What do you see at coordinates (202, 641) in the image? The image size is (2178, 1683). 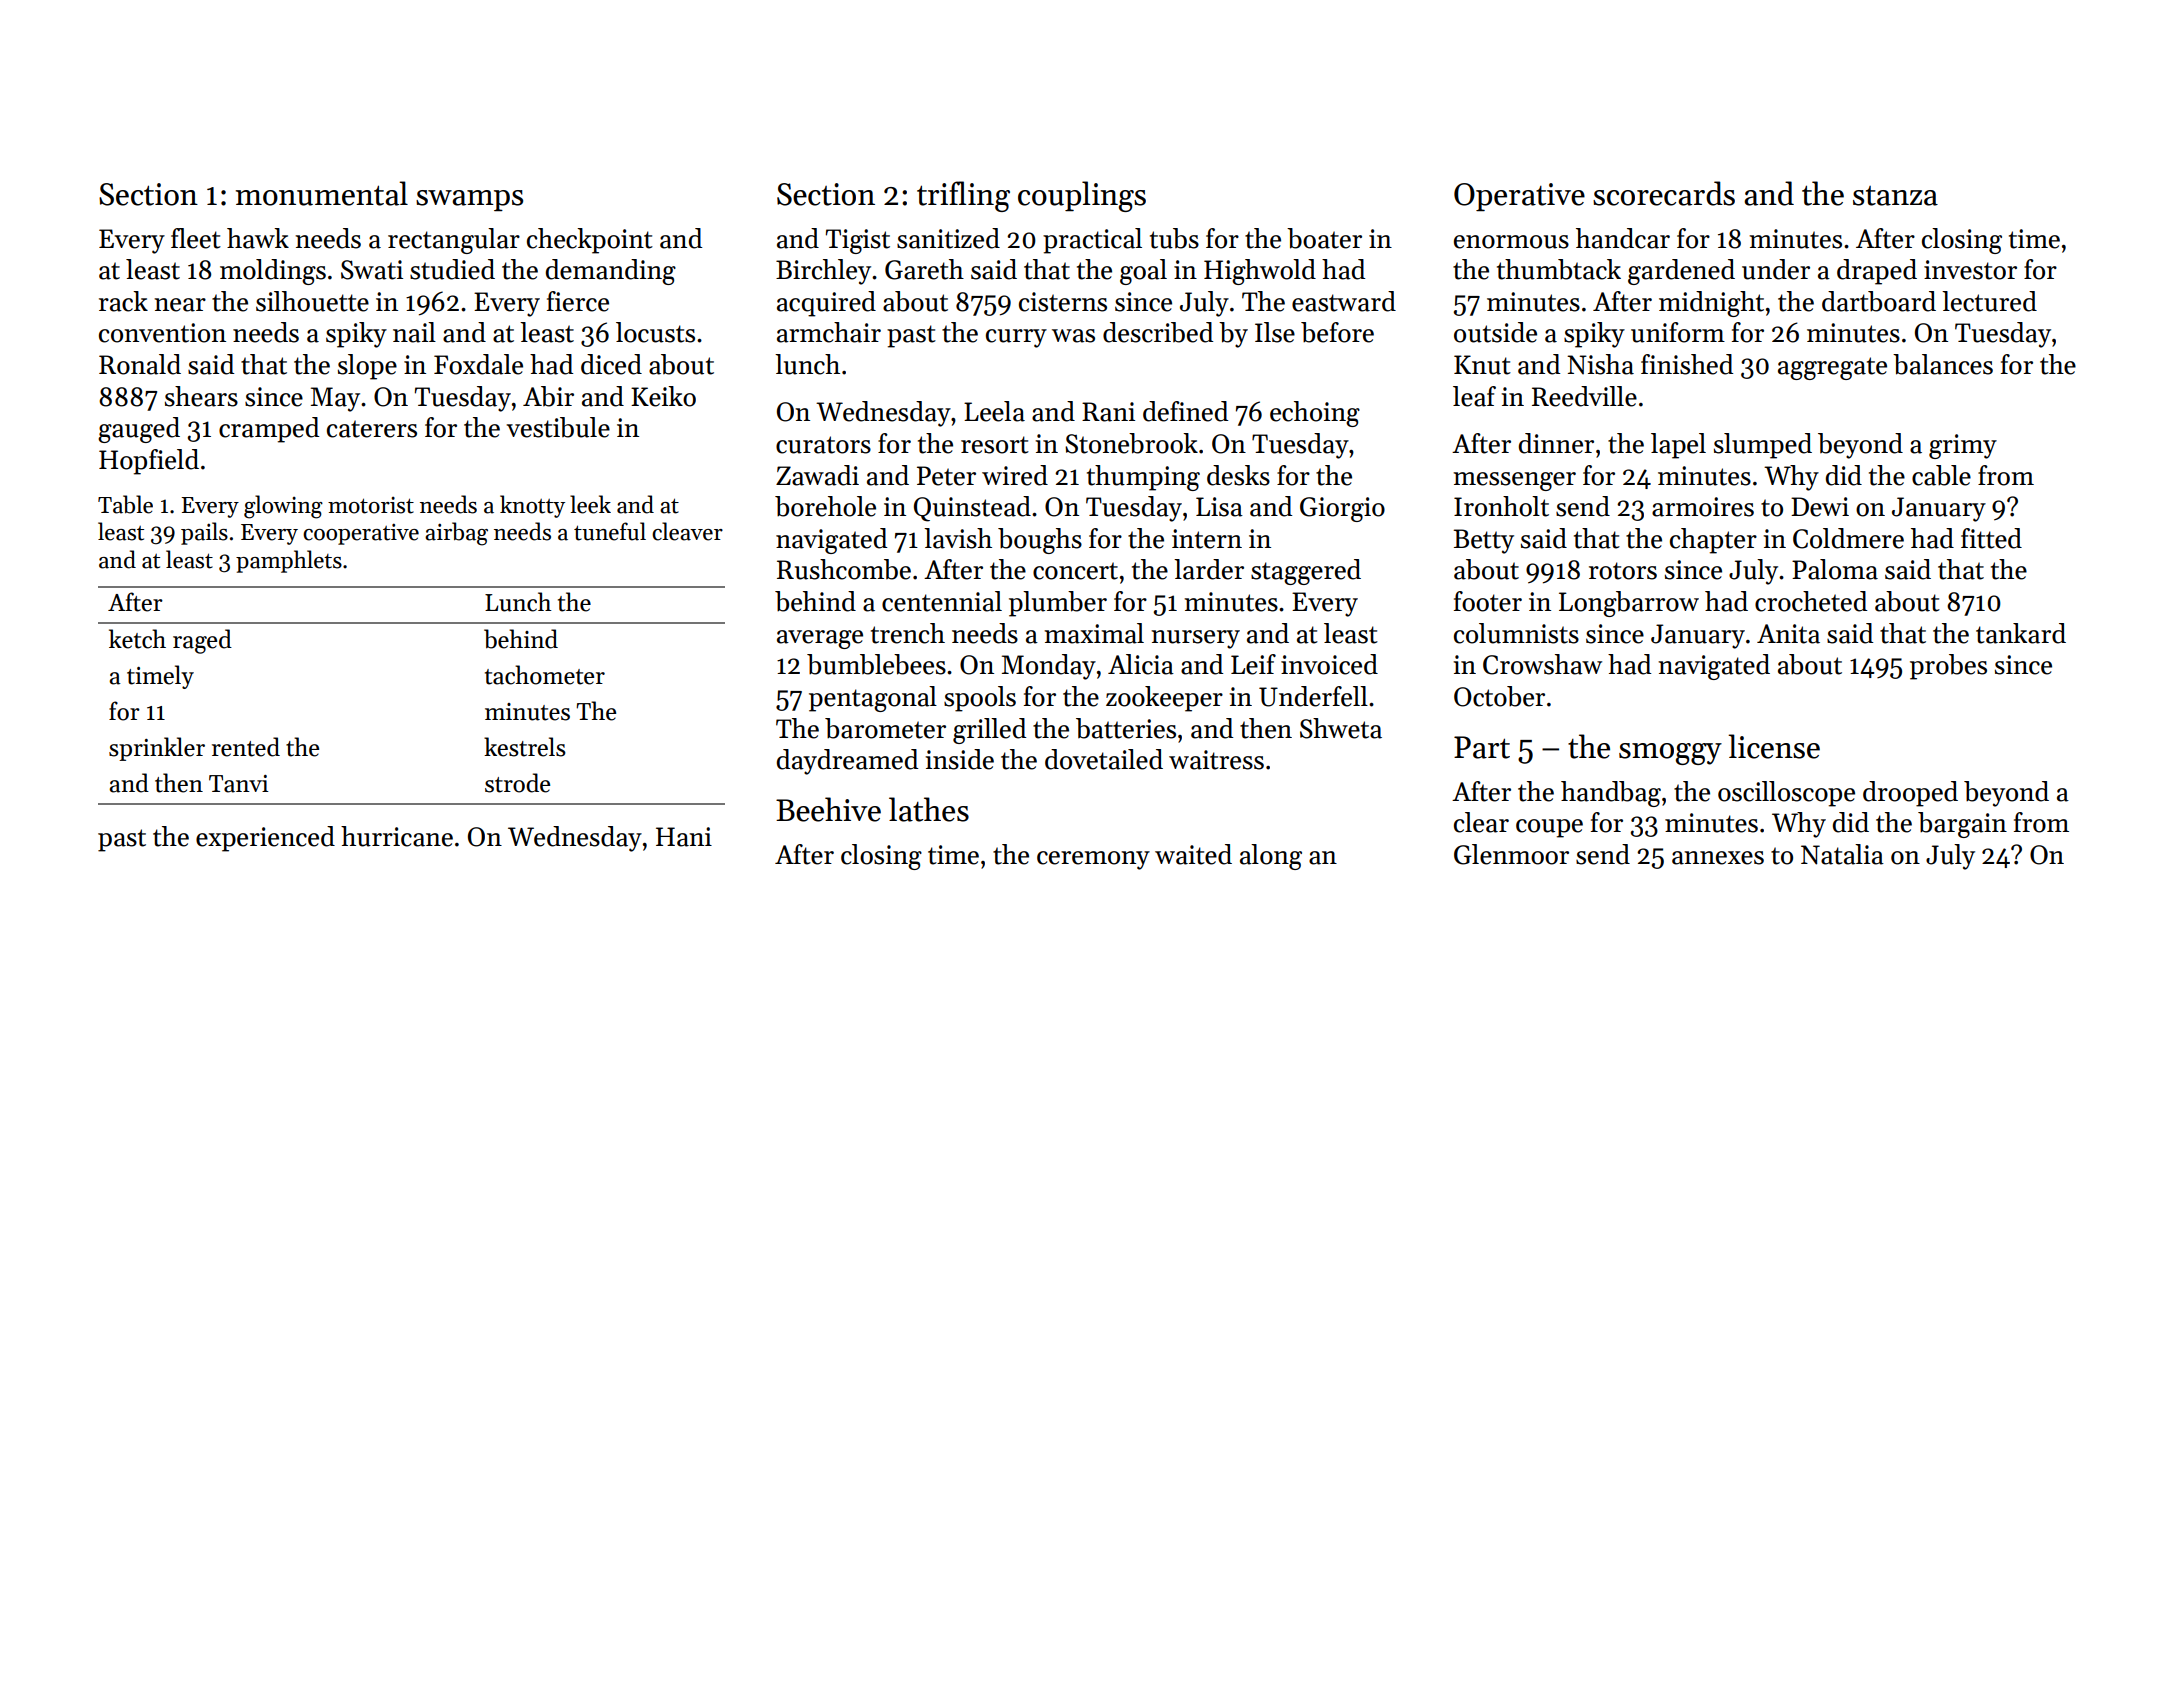 I see `raged` at bounding box center [202, 641].
